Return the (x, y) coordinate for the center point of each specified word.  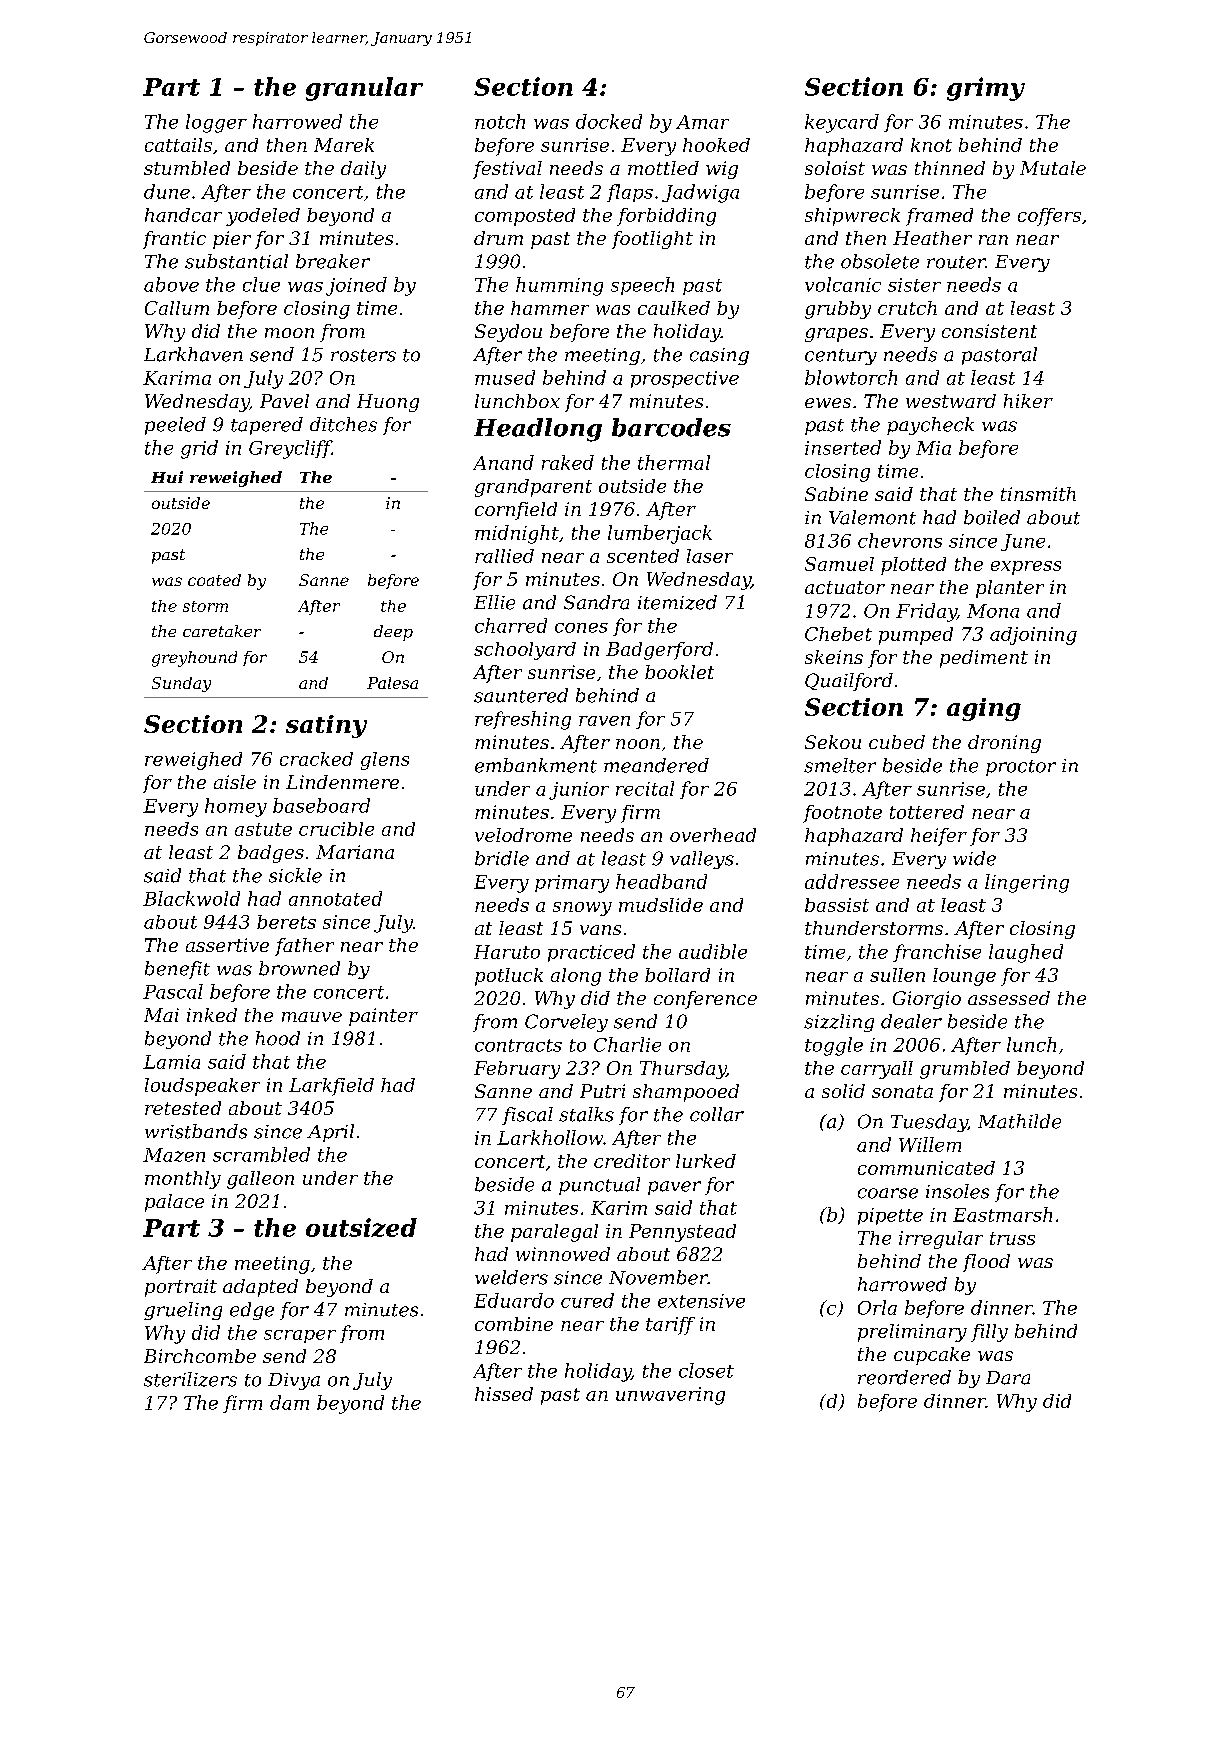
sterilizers (190, 1379)
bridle (502, 858)
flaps (630, 193)
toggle (834, 1046)
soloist (835, 168)
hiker (1028, 401)
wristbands (196, 1131)
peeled (175, 426)
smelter (840, 765)
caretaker (222, 631)
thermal (674, 462)
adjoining (1033, 636)
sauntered (521, 695)
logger (216, 123)
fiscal (527, 1116)
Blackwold (191, 898)
